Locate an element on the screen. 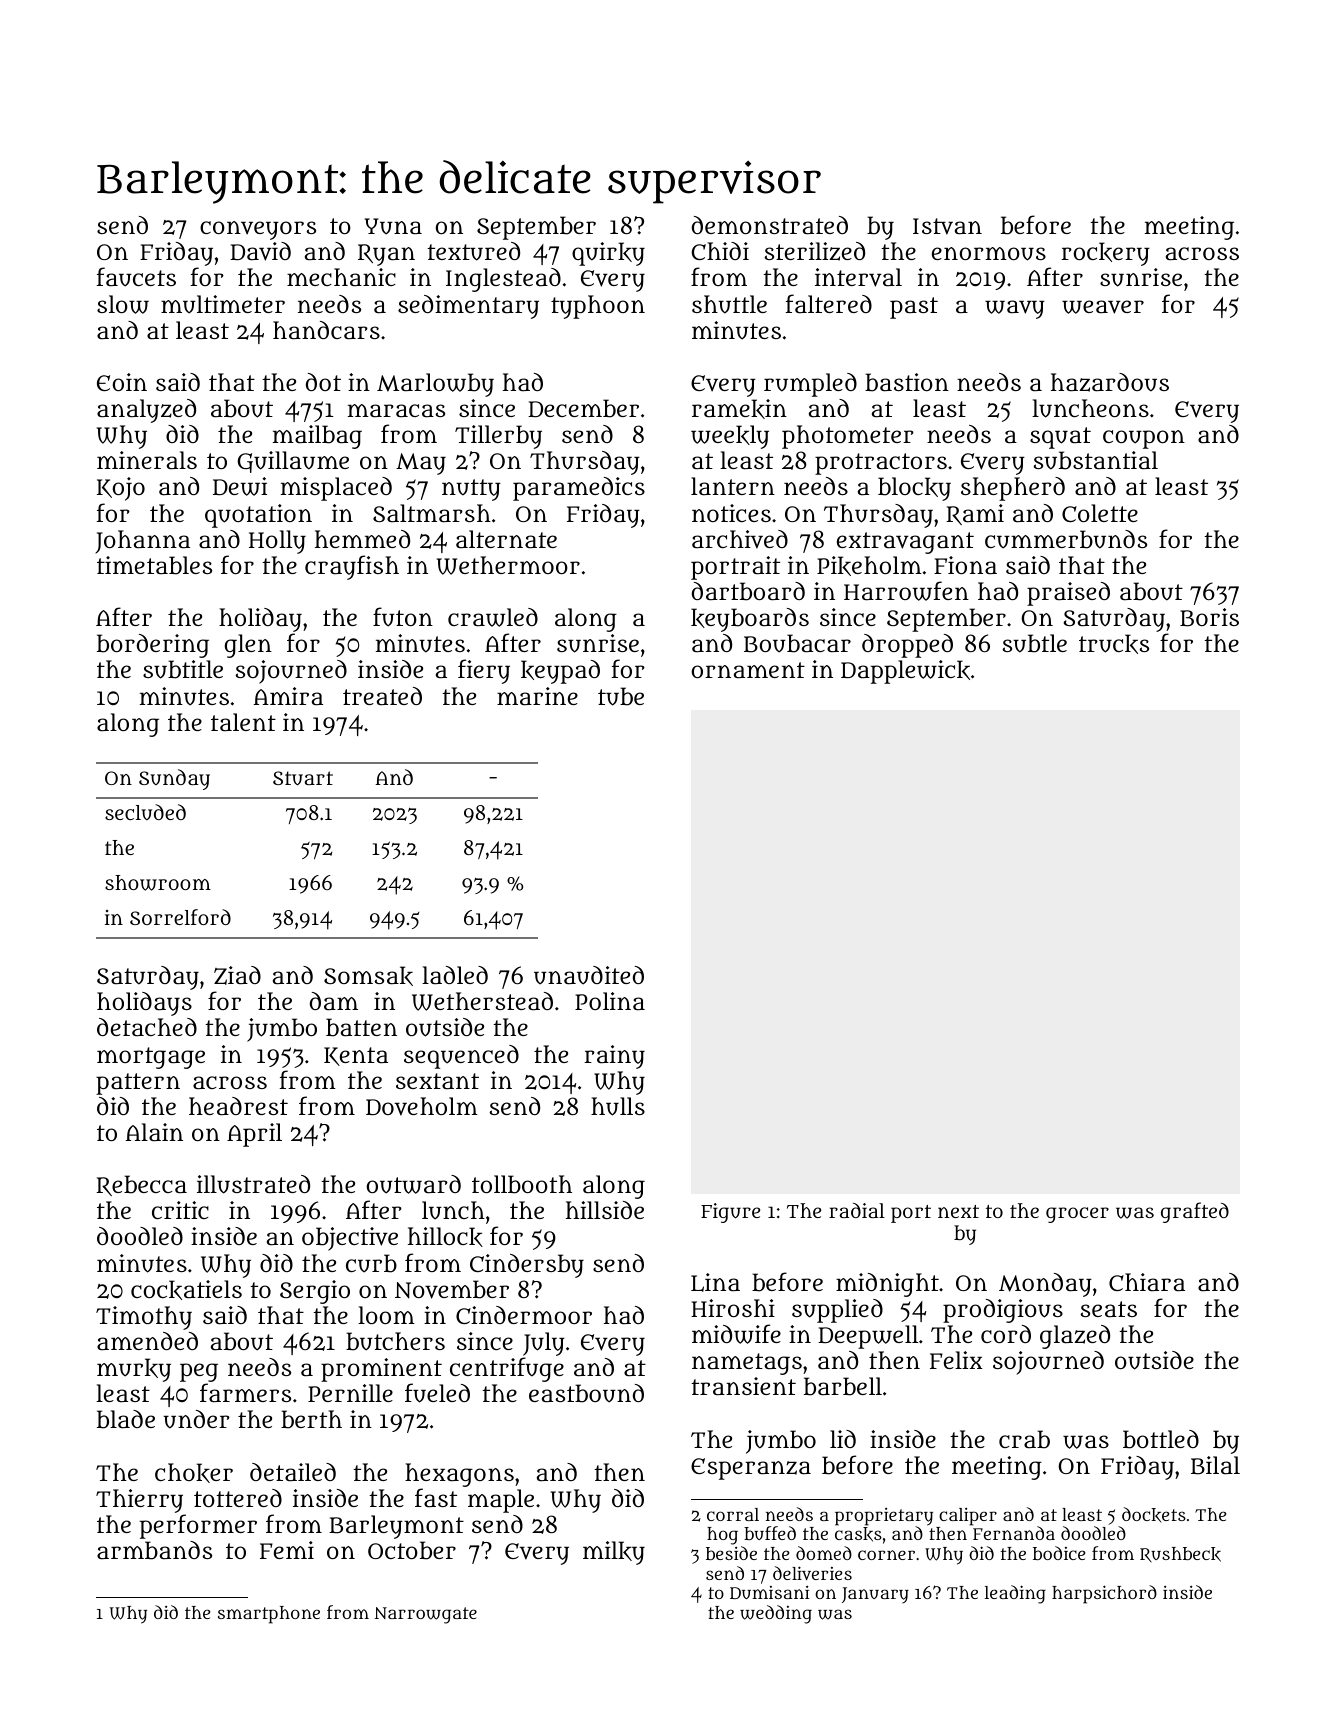  leading is located at coordinates (1015, 1594).
